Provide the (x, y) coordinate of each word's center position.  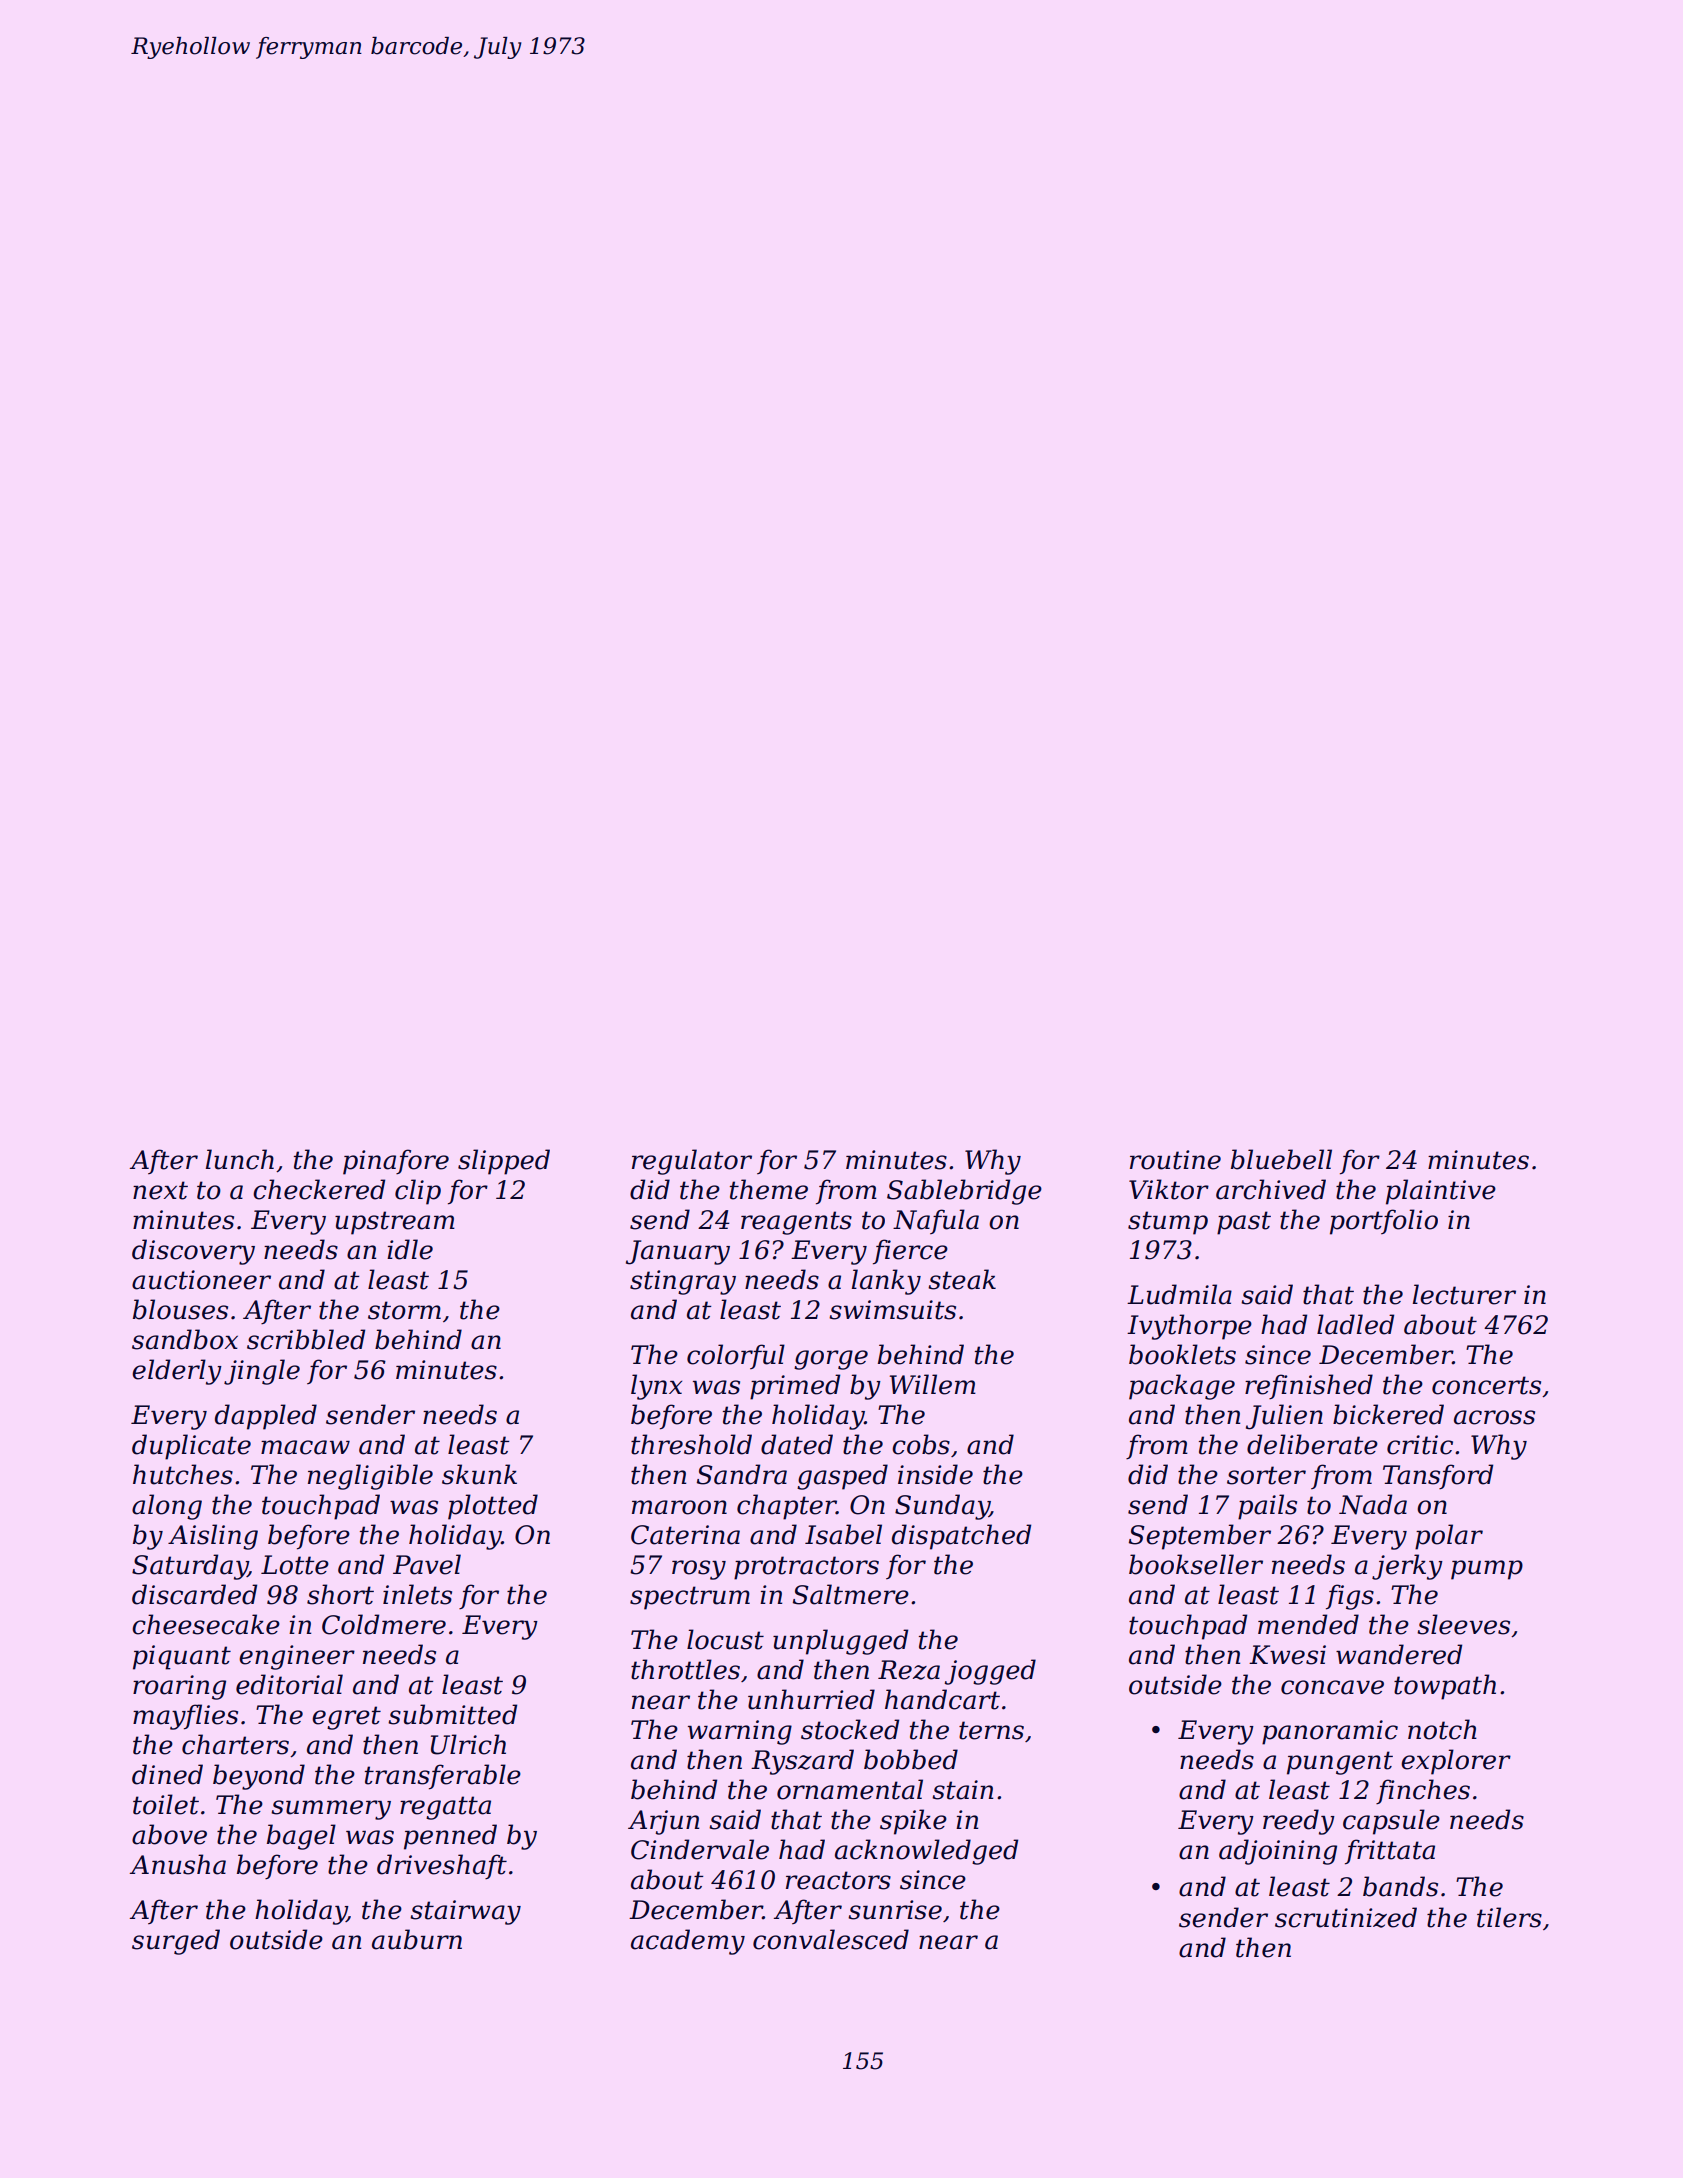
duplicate (191, 1447)
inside (935, 1474)
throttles (685, 1669)
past (1244, 1223)
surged (176, 1942)
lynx (656, 1387)
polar (1449, 1537)
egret (346, 1718)
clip (418, 1192)
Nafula (936, 1221)
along (167, 1507)
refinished (1309, 1386)
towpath (1445, 1687)
